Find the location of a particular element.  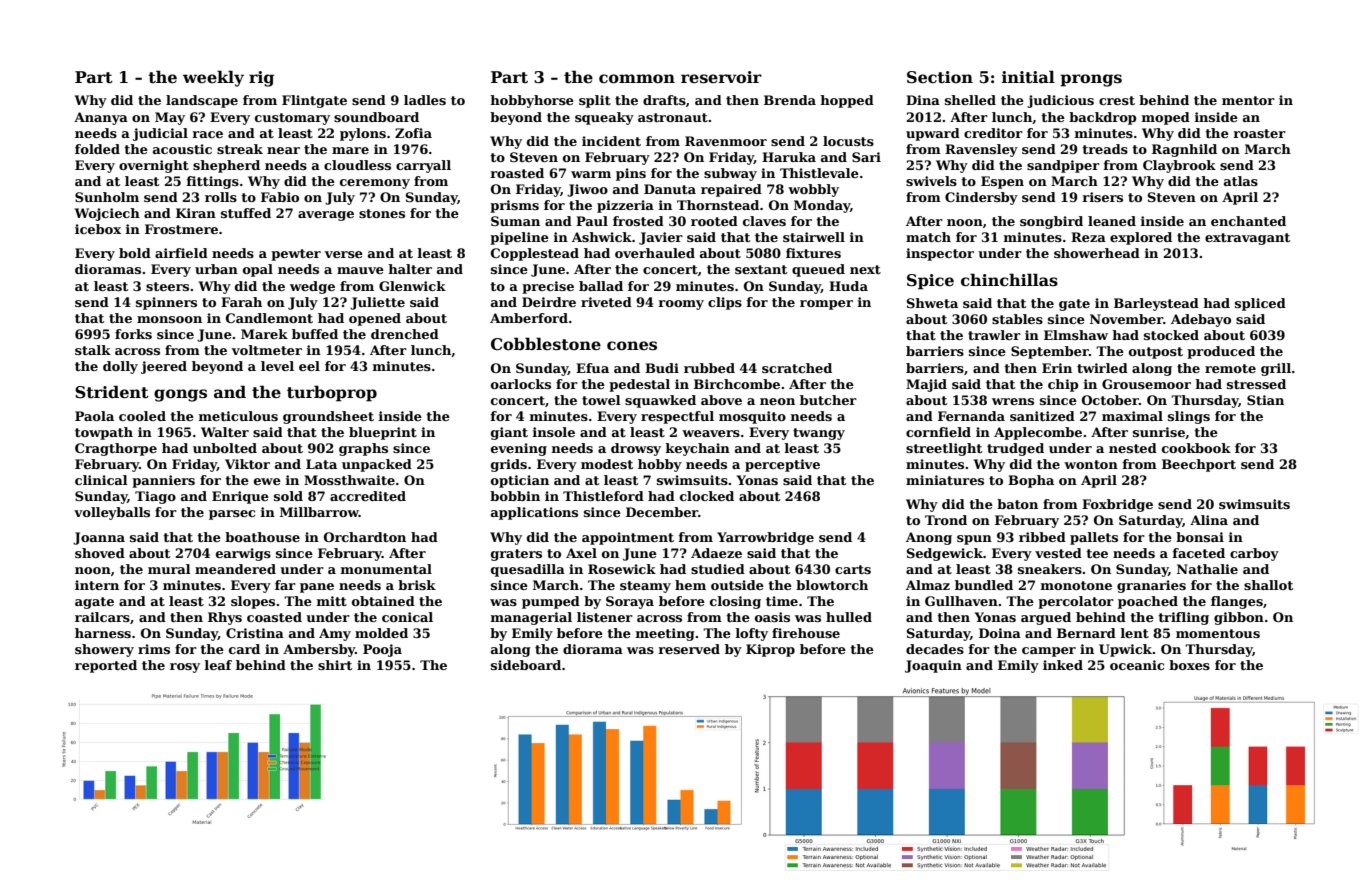

Beechport is located at coordinates (1199, 465).
